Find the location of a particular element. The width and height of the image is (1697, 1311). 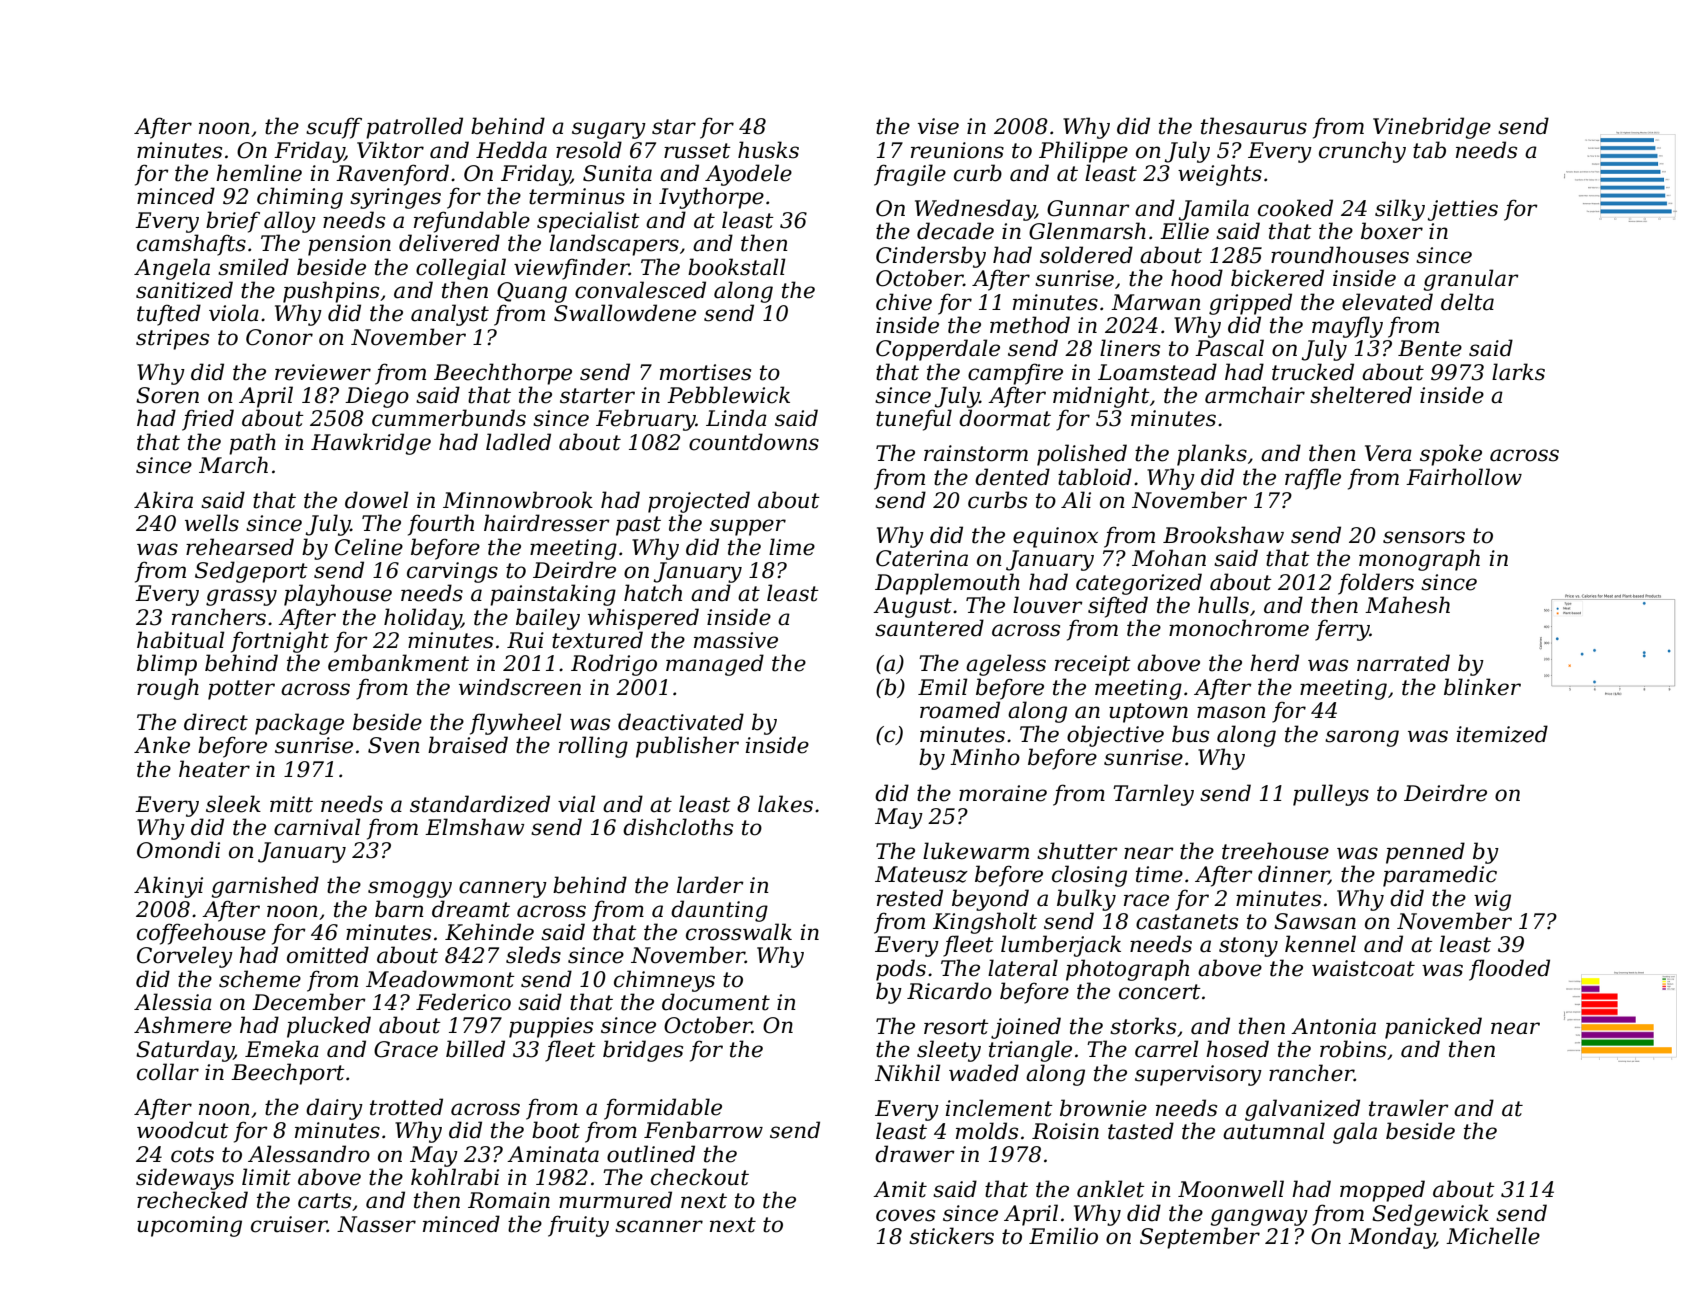

Vinebridge is located at coordinates (1432, 128).
